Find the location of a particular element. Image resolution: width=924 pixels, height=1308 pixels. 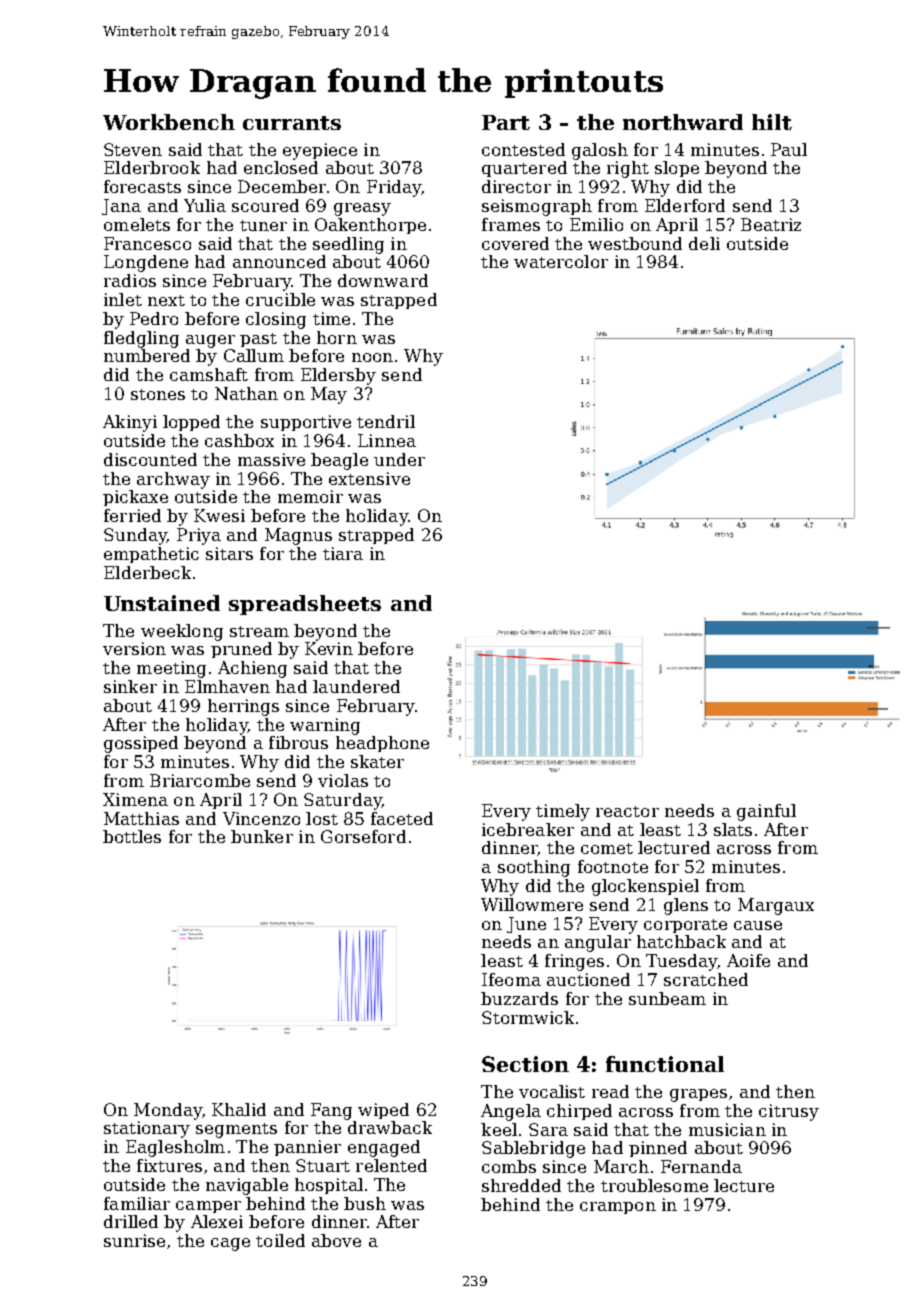

bottles is located at coordinates (132, 836).
